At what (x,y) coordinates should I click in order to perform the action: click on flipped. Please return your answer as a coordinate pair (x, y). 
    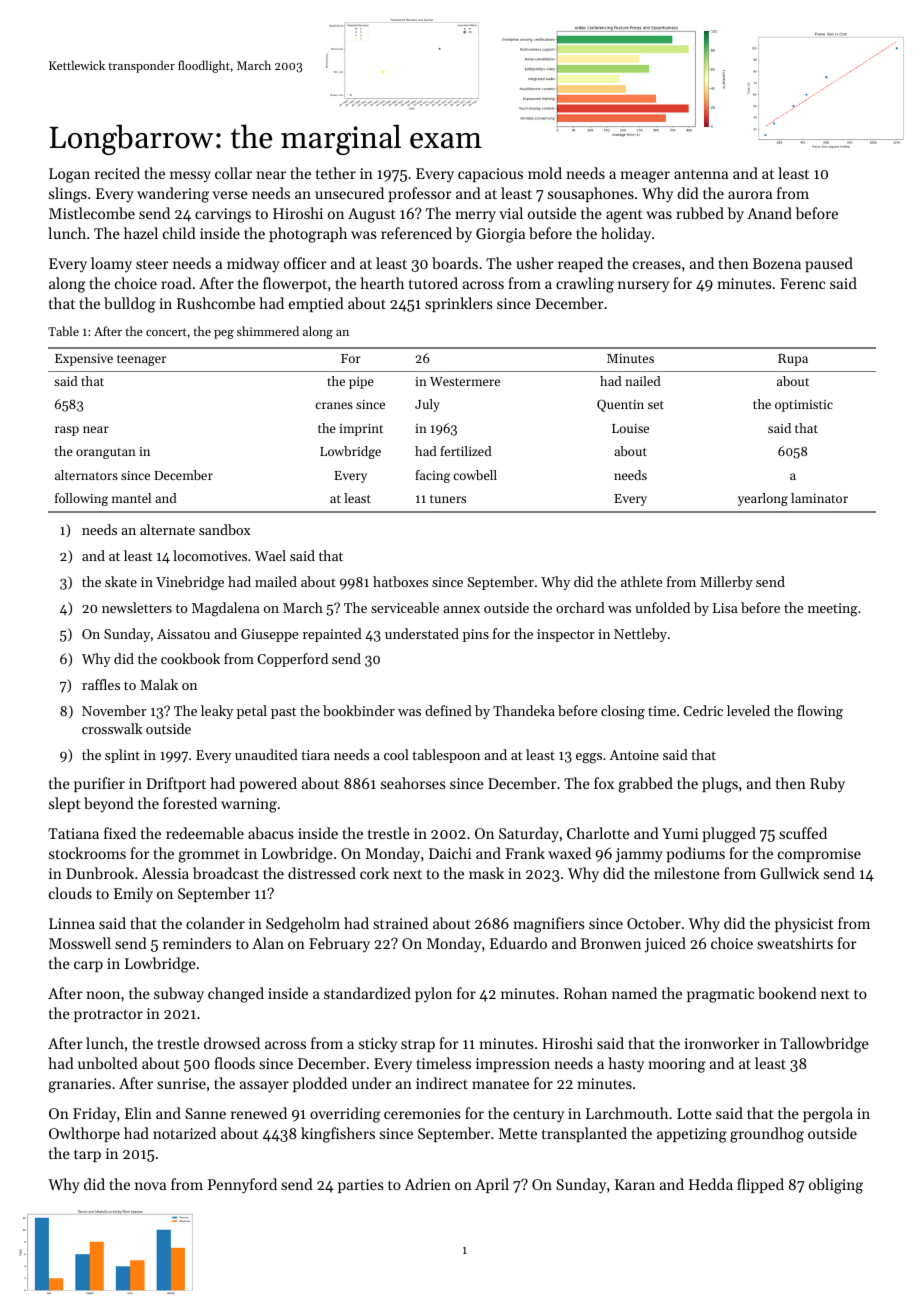
    Looking at the image, I should click on (760, 1185).
